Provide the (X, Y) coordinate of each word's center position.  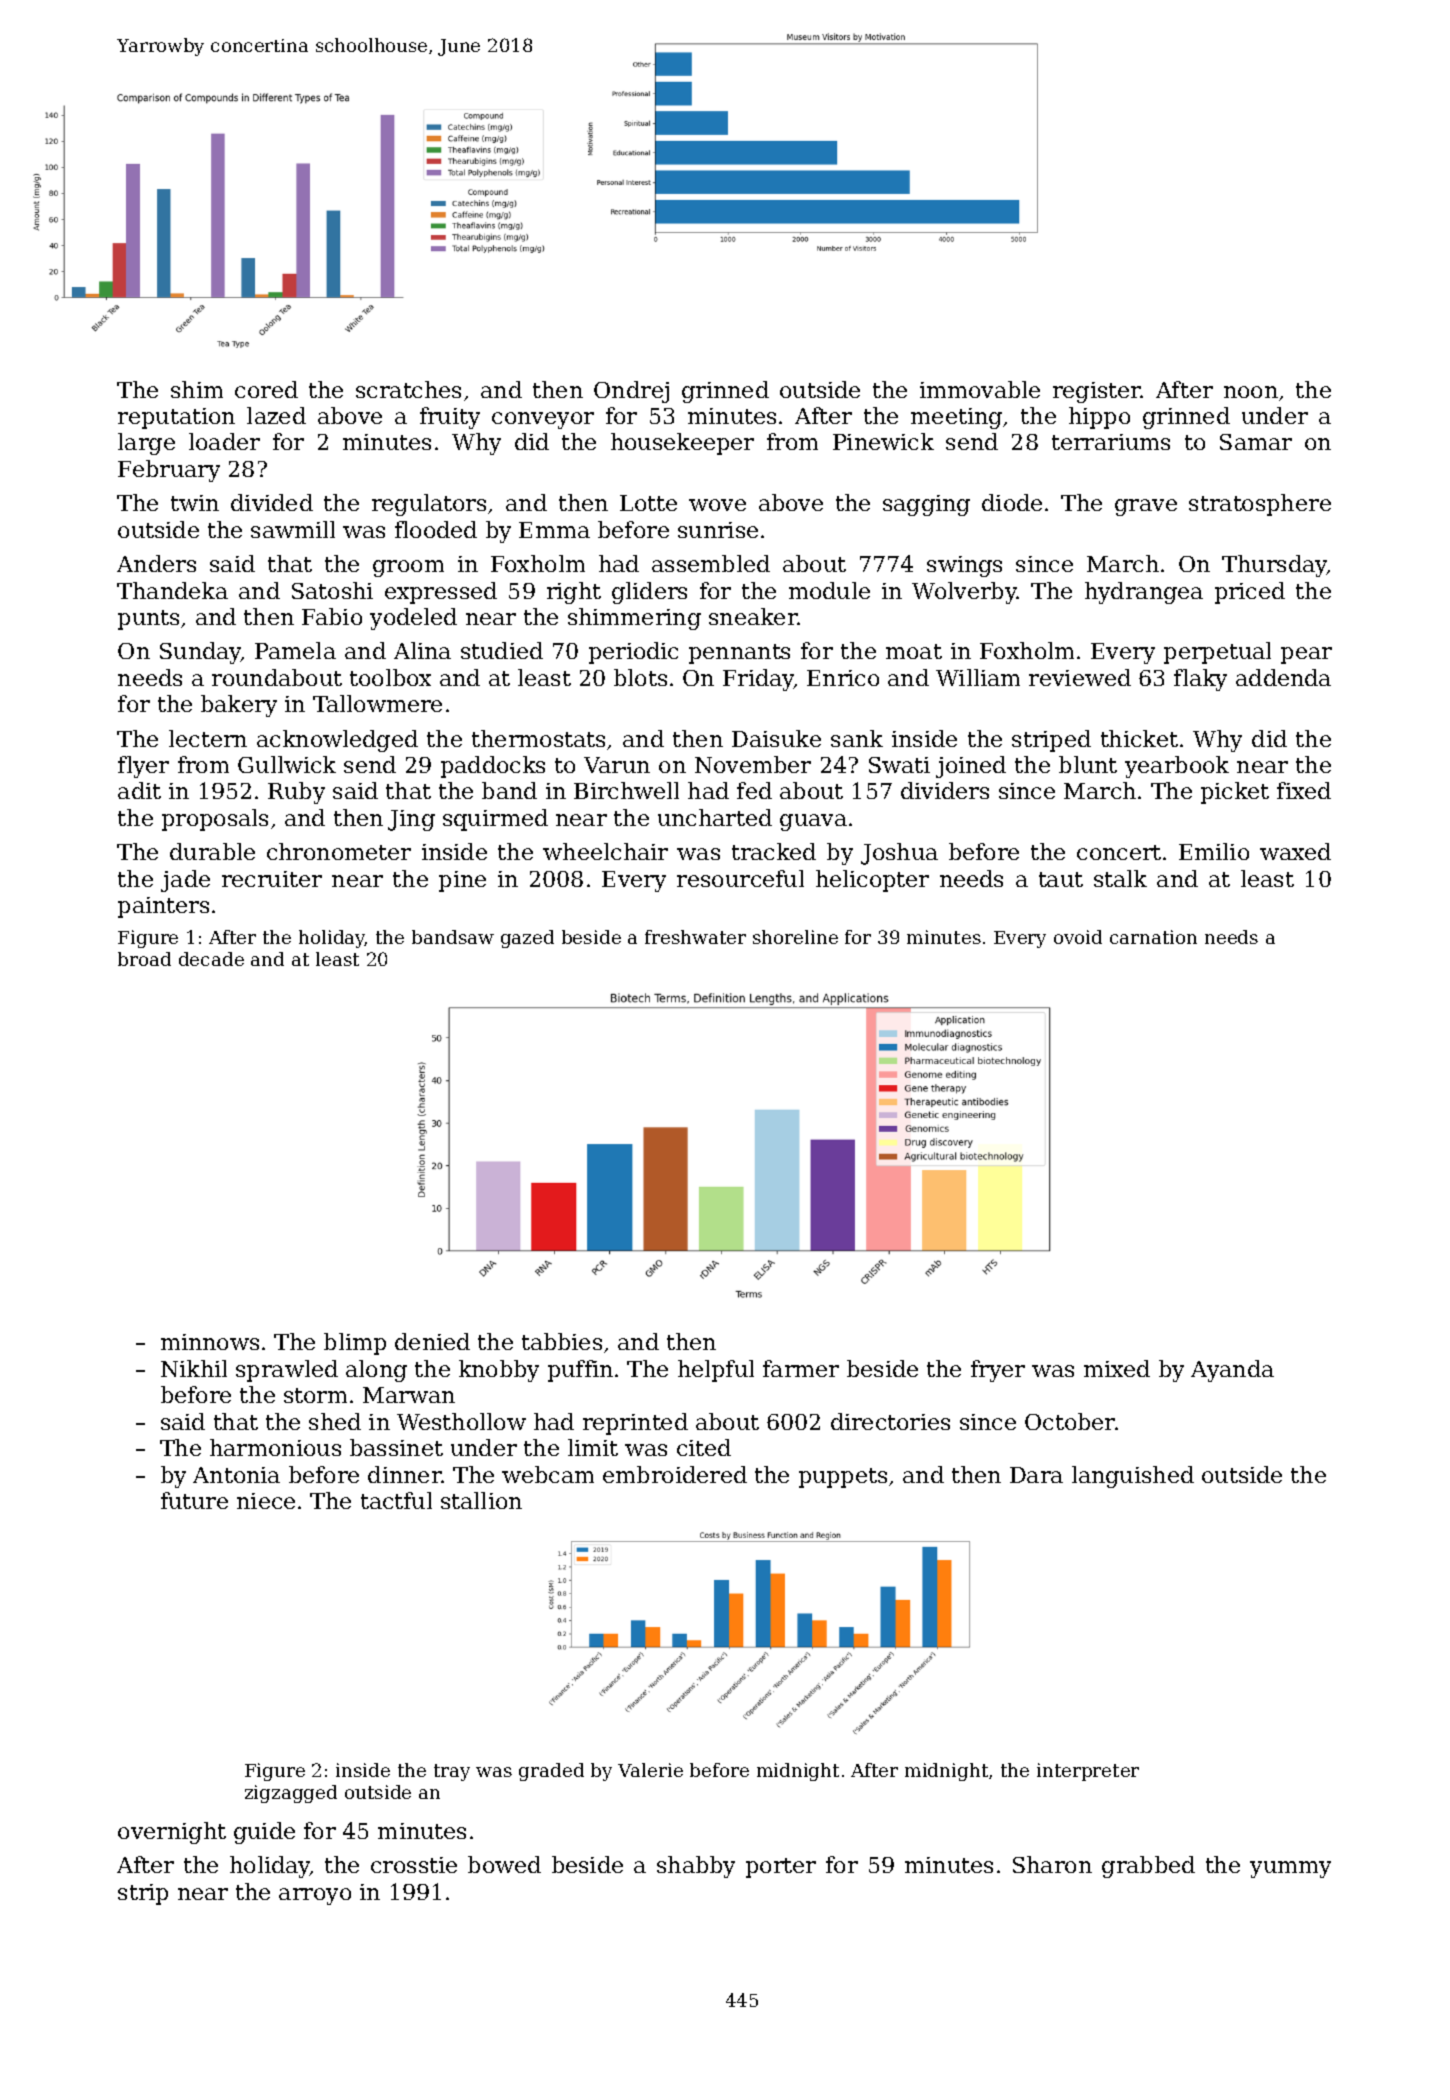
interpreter (1088, 1772)
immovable (980, 389)
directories (890, 1421)
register (1097, 392)
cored (266, 389)
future (194, 1500)
